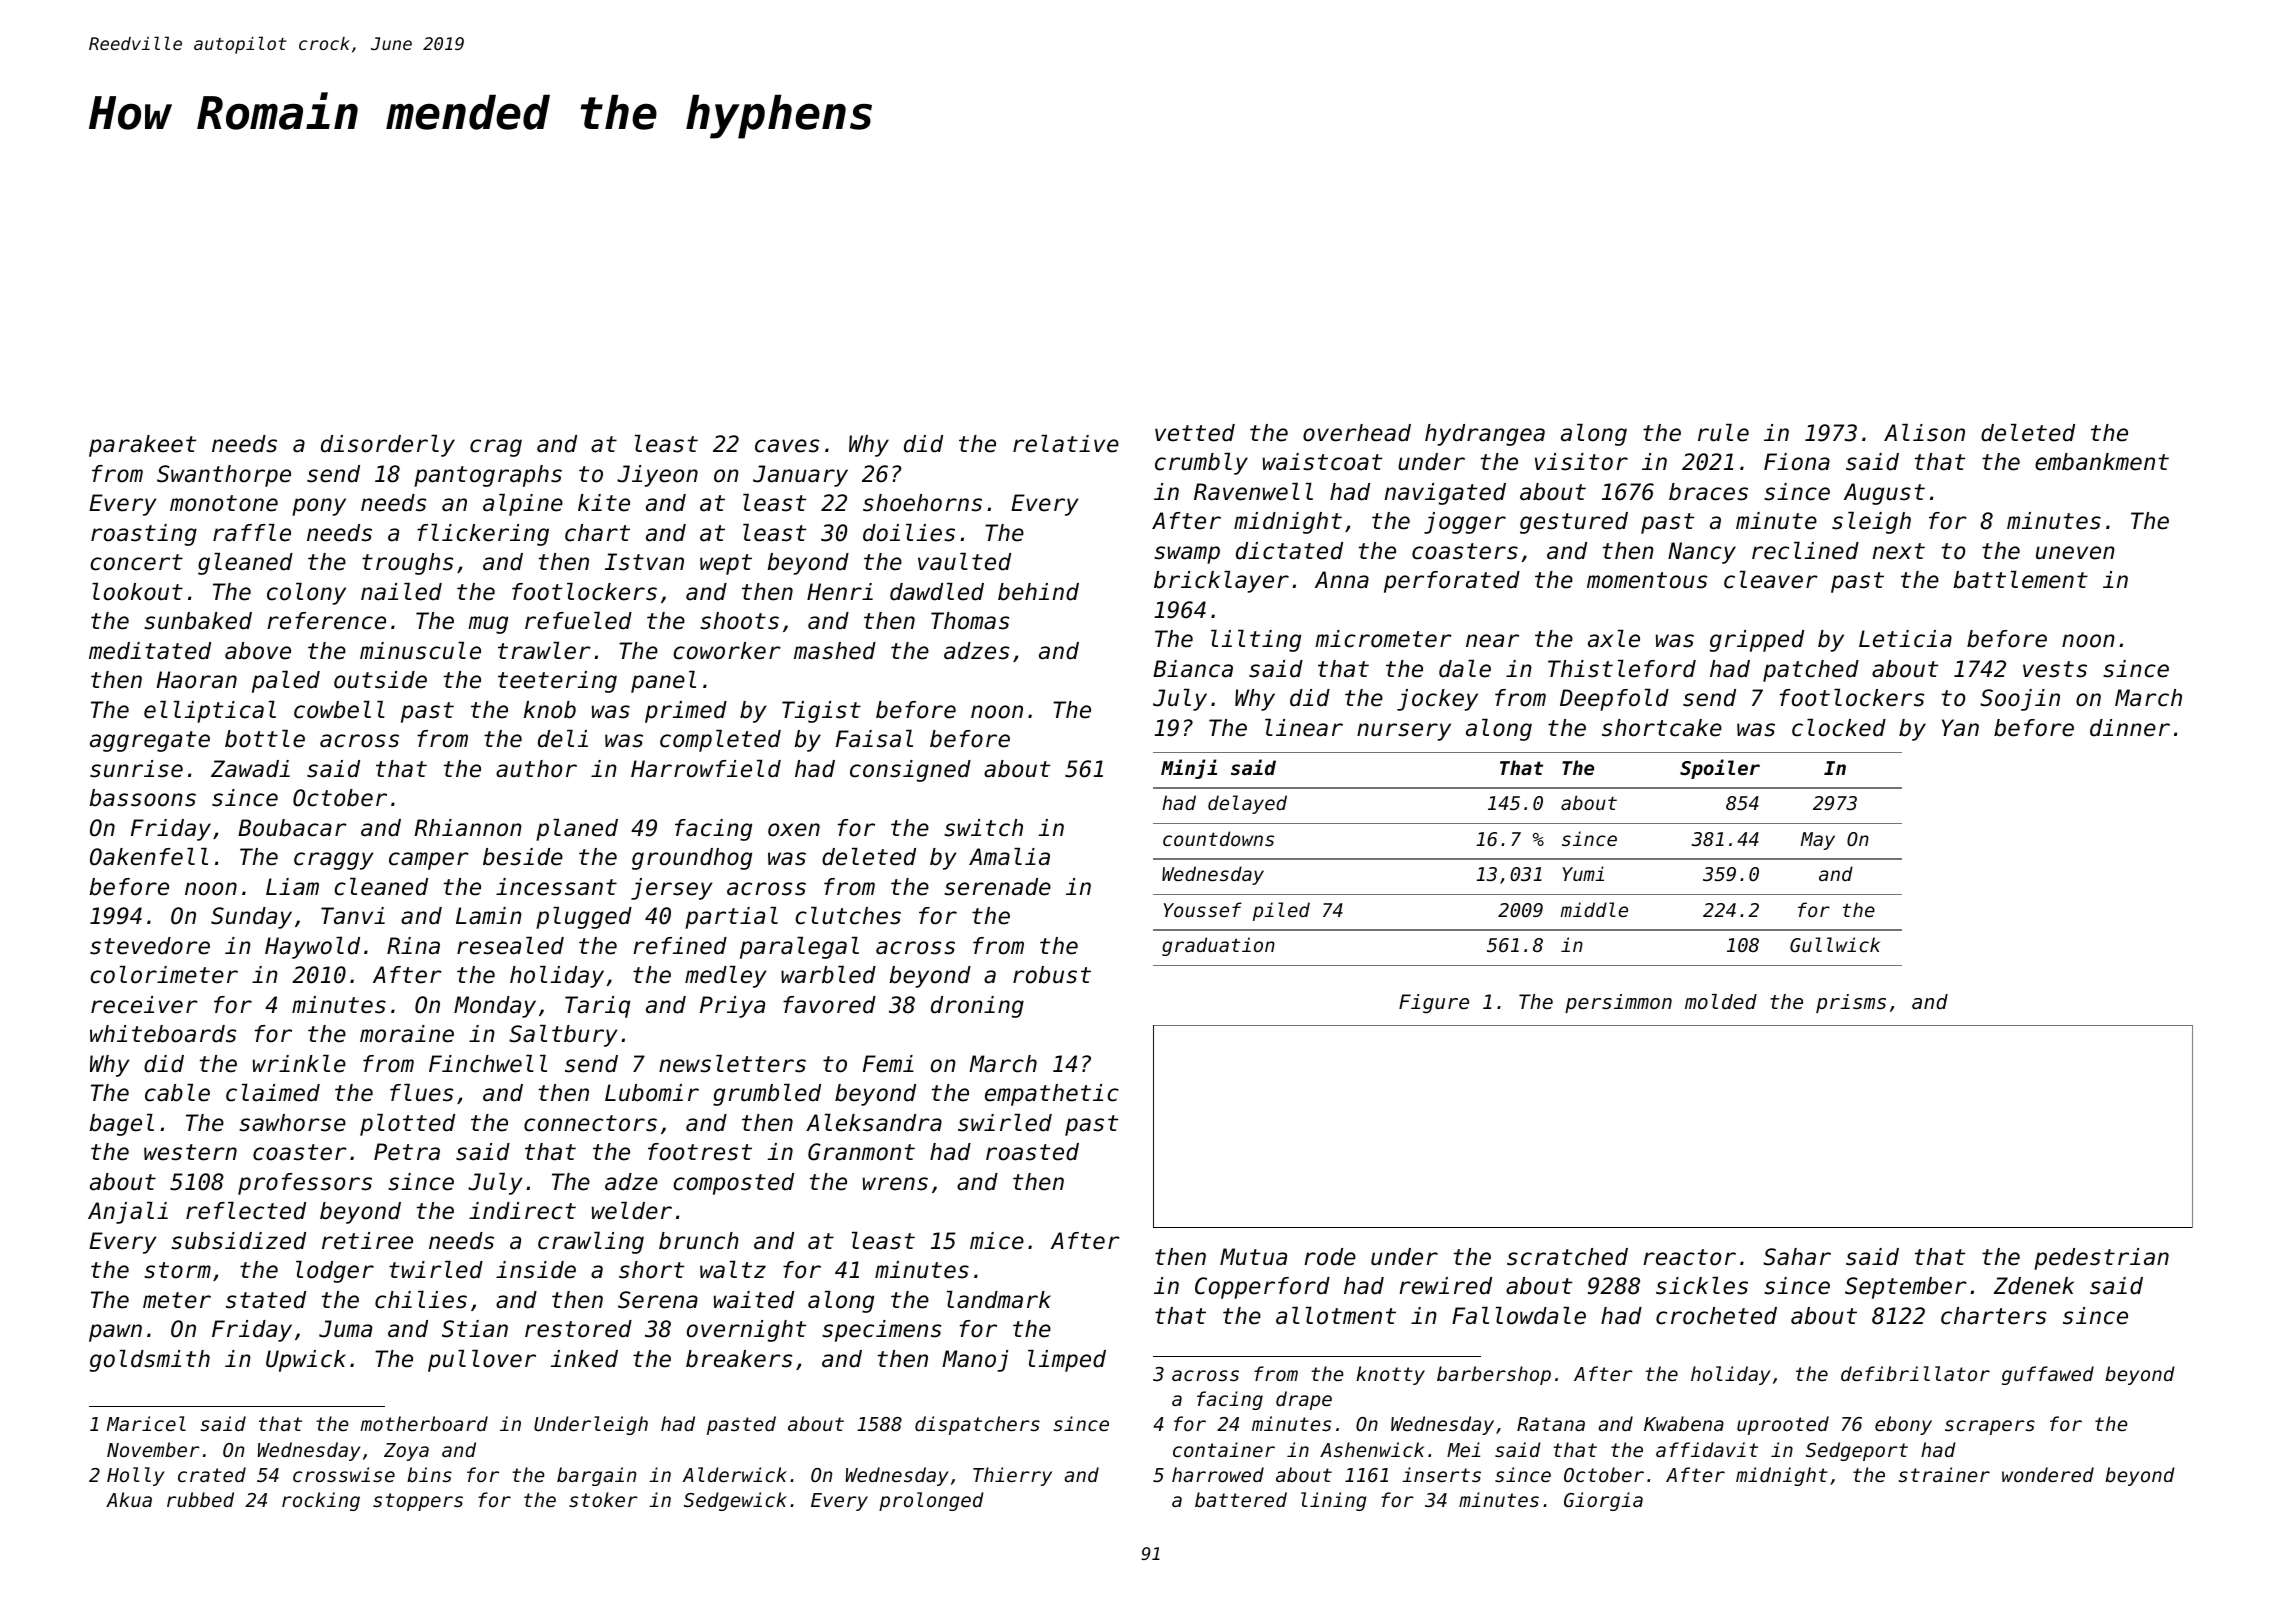 This screenshot has height=1614, width=2282. What do you see at coordinates (424, 1423) in the screenshot?
I see `motherboard` at bounding box center [424, 1423].
